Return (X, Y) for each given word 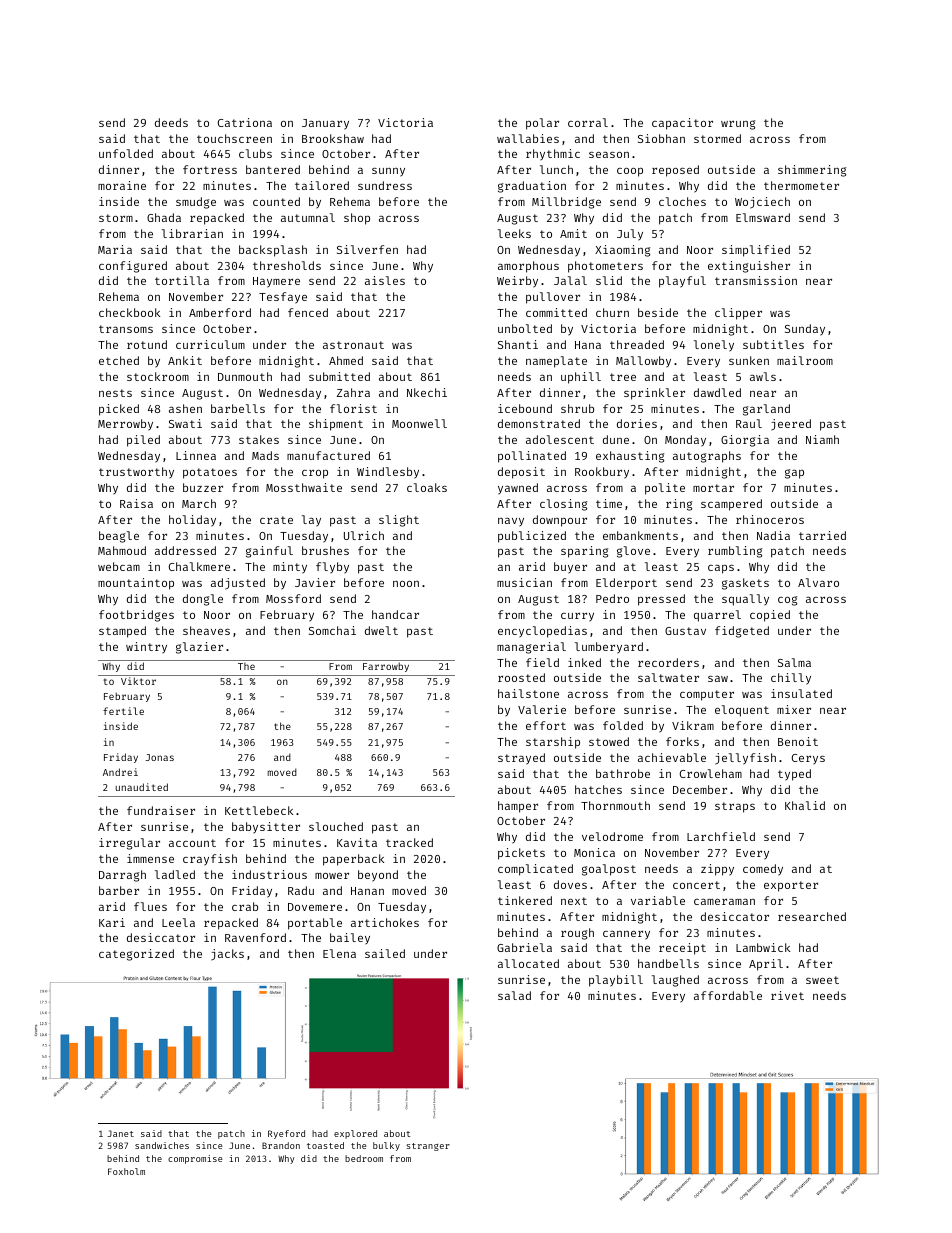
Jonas (160, 757)
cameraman (724, 902)
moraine (122, 185)
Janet (120, 1133)
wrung (738, 125)
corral (588, 122)
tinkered (525, 900)
